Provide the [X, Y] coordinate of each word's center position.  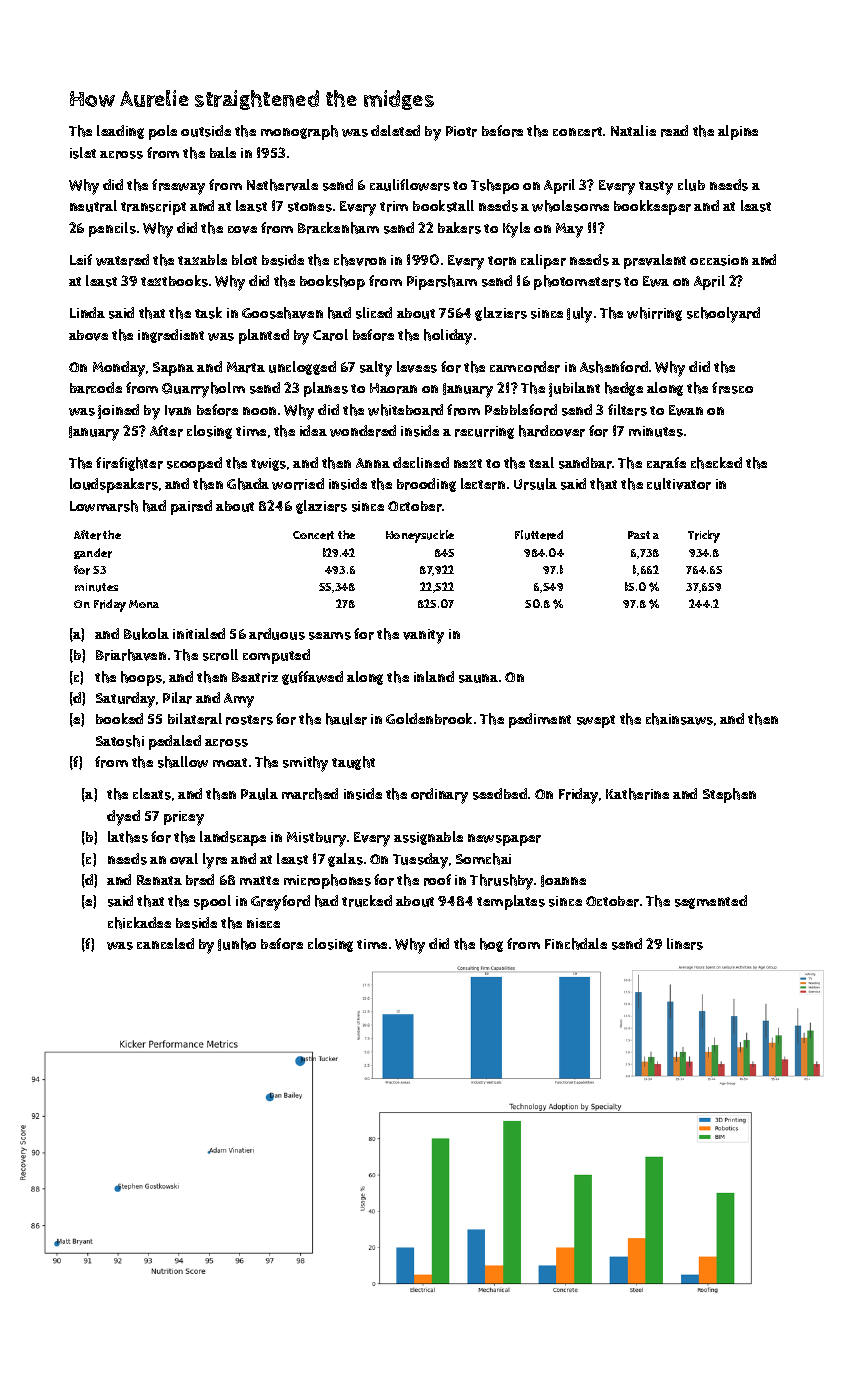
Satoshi [120, 741]
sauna [478, 678]
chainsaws [679, 719]
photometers [577, 282]
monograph [299, 132]
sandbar [585, 463]
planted [264, 336]
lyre [215, 861]
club [691, 185]
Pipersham [442, 282]
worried [298, 484]
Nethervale [282, 185]
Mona [144, 604]
